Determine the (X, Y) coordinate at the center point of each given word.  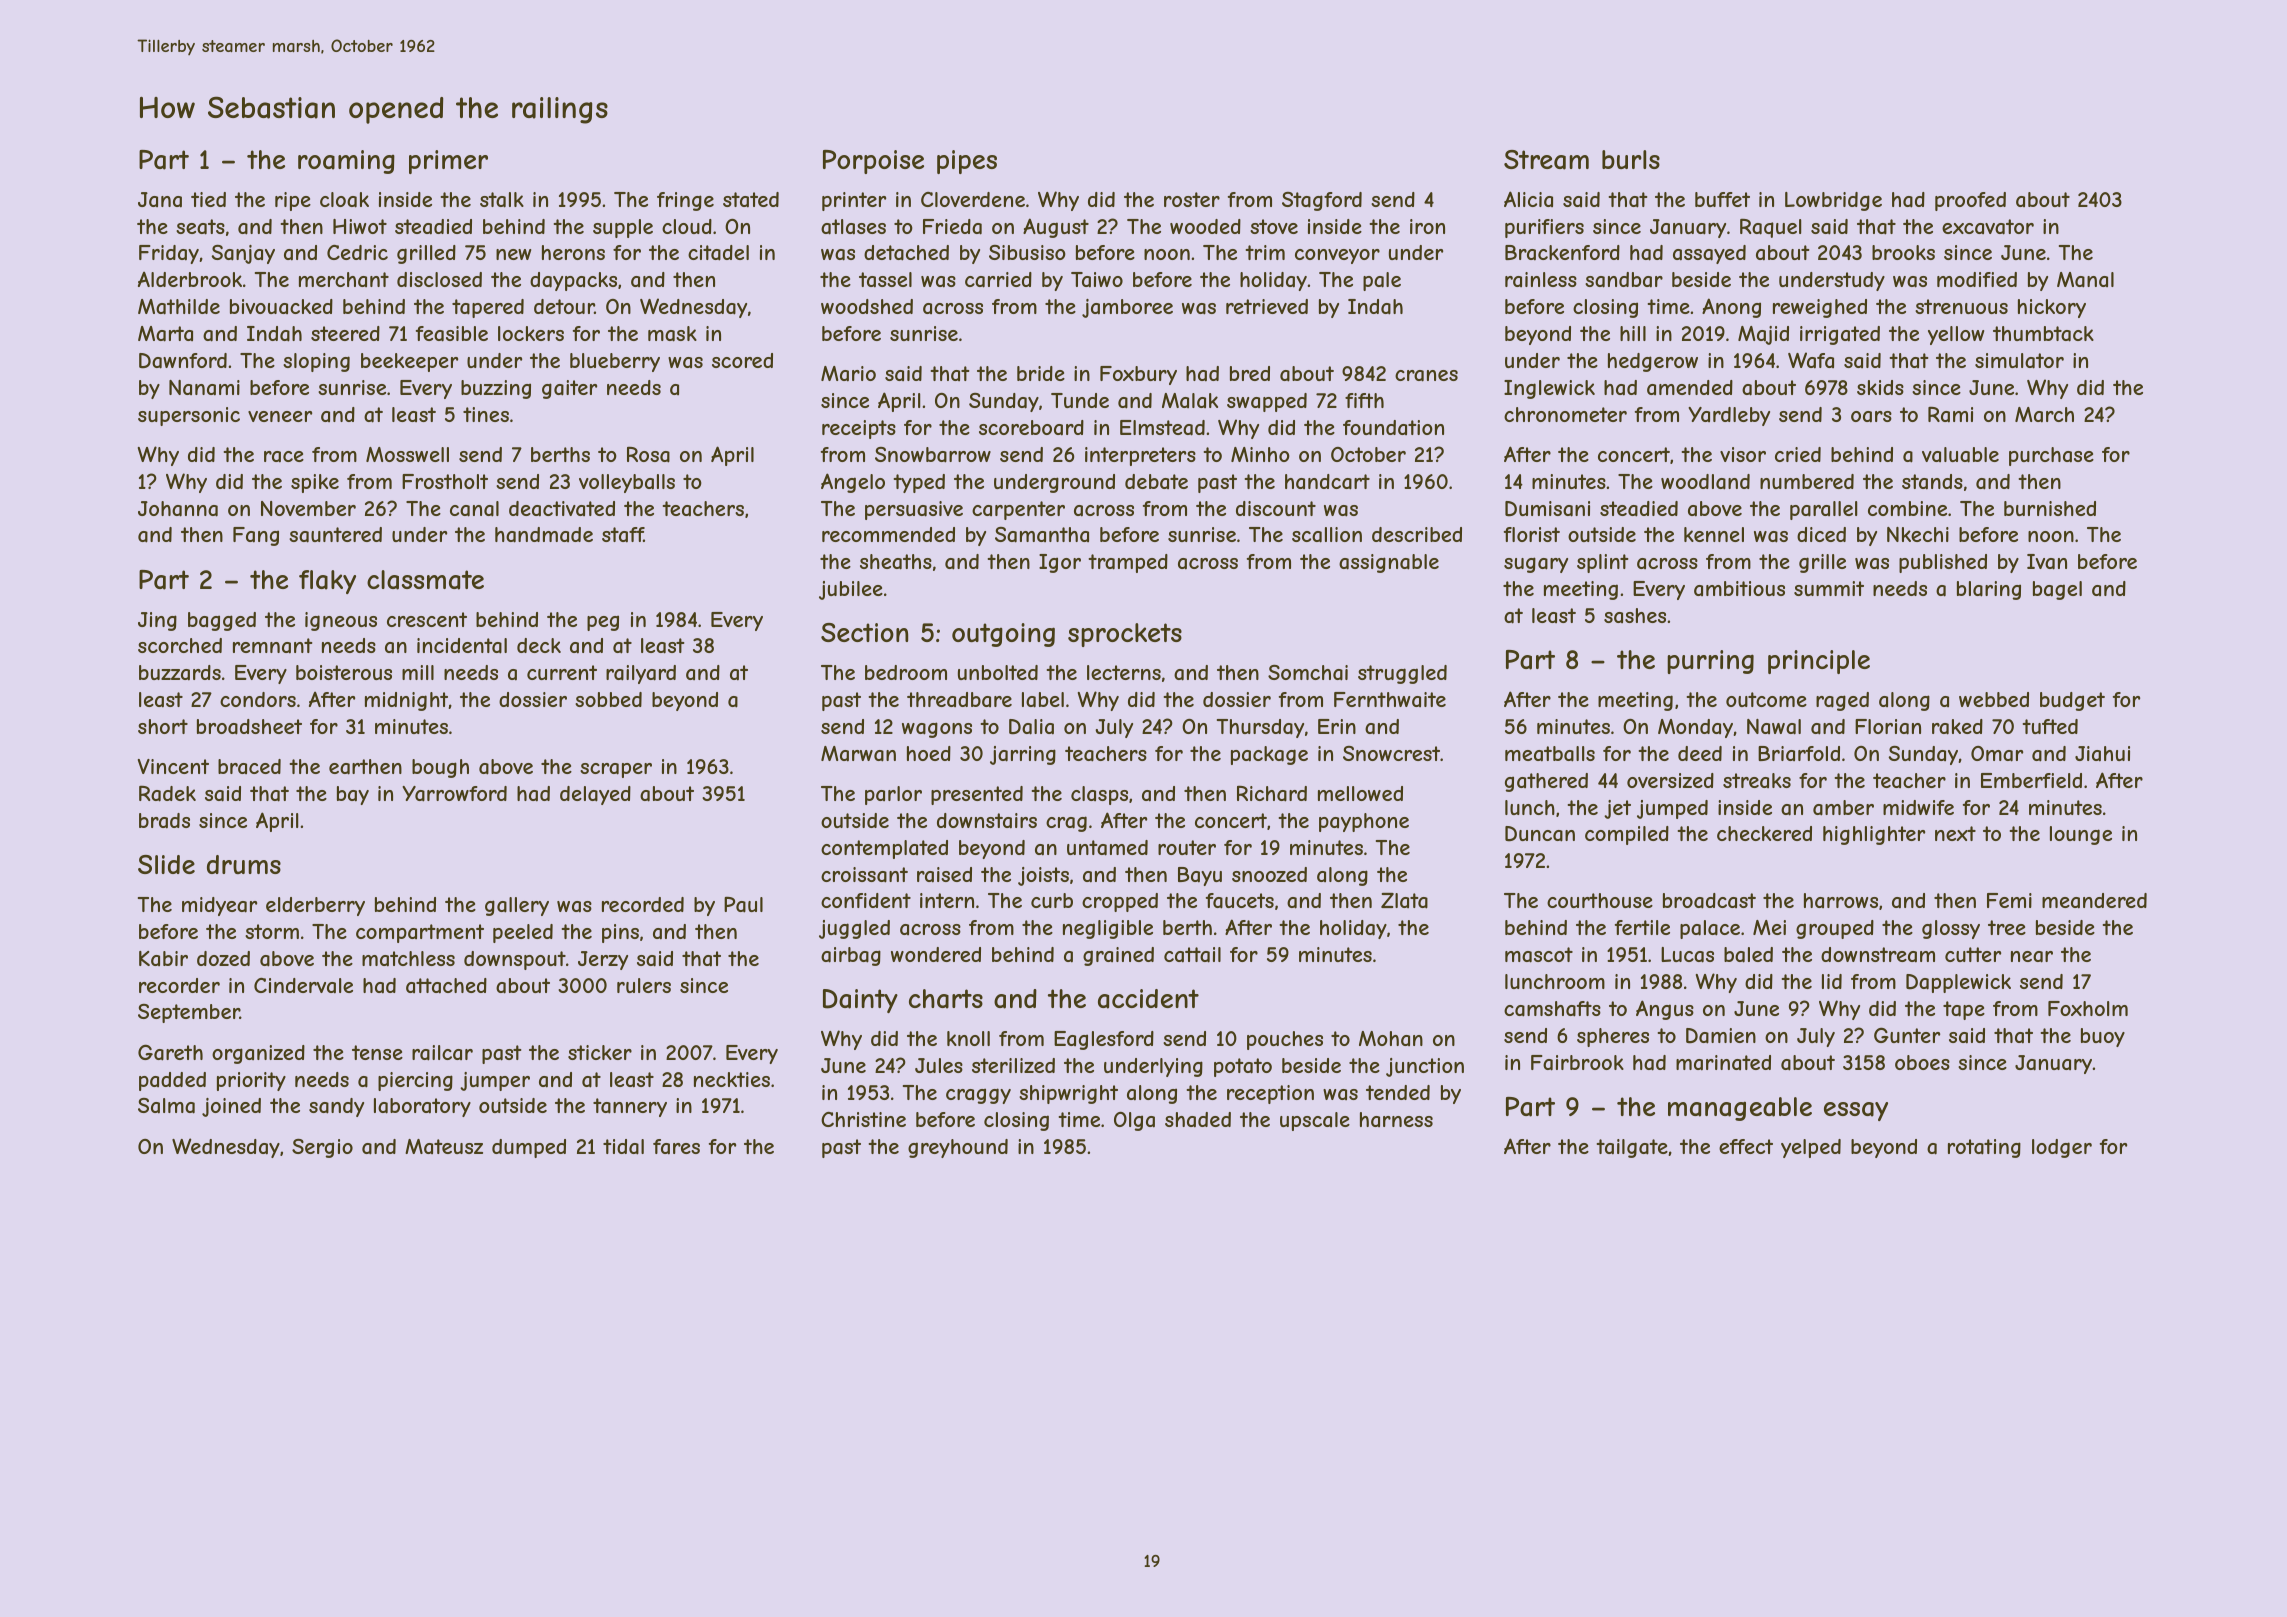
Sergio (322, 1148)
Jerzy (603, 960)
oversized (1670, 780)
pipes (967, 162)
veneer (280, 416)
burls (1631, 159)
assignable (1389, 563)
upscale (1315, 1121)
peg (603, 623)
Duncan (1540, 834)
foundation (1393, 427)
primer (448, 162)
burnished (2050, 508)
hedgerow (1653, 362)
